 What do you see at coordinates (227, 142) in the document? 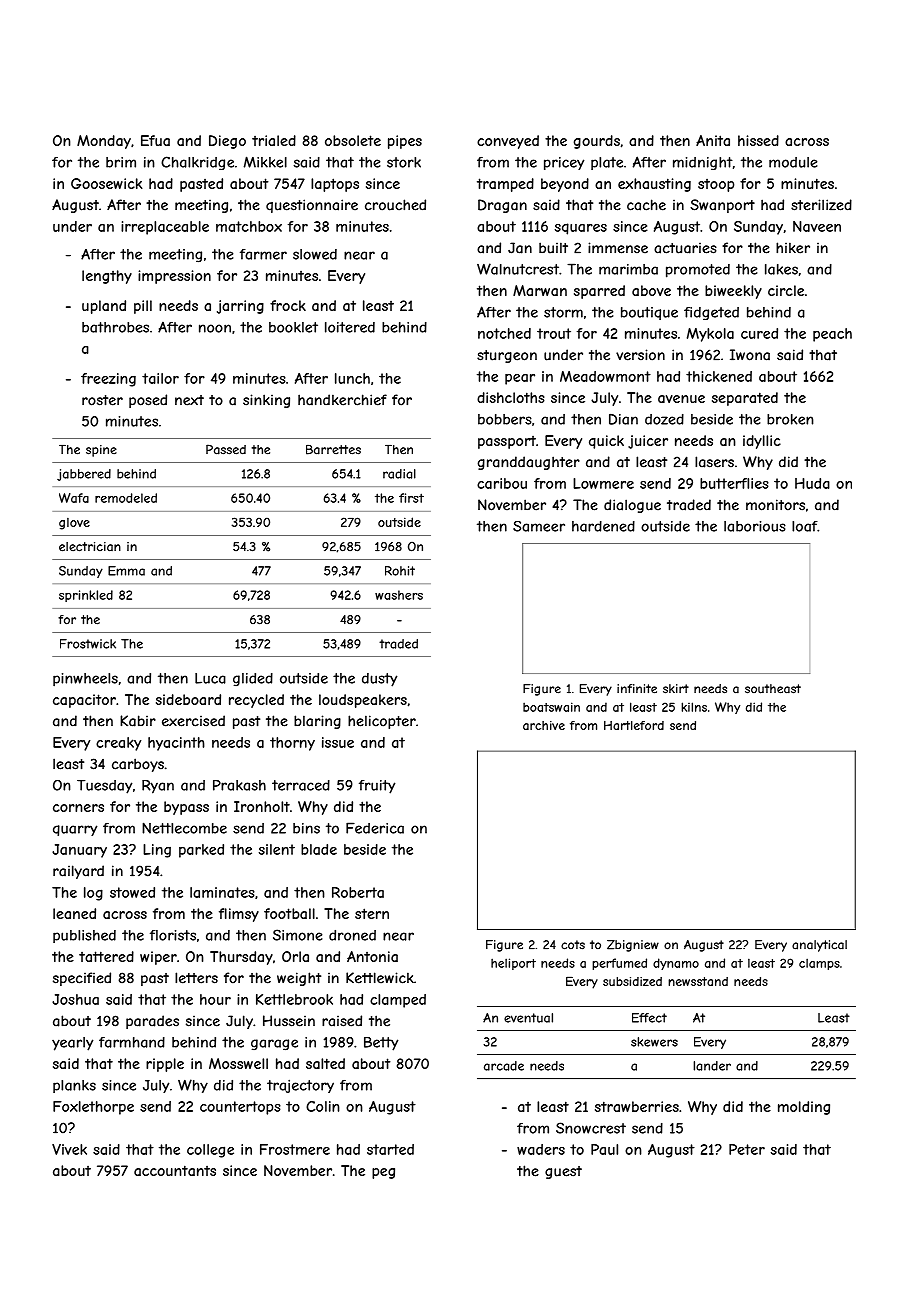
I see `Diego` at bounding box center [227, 142].
